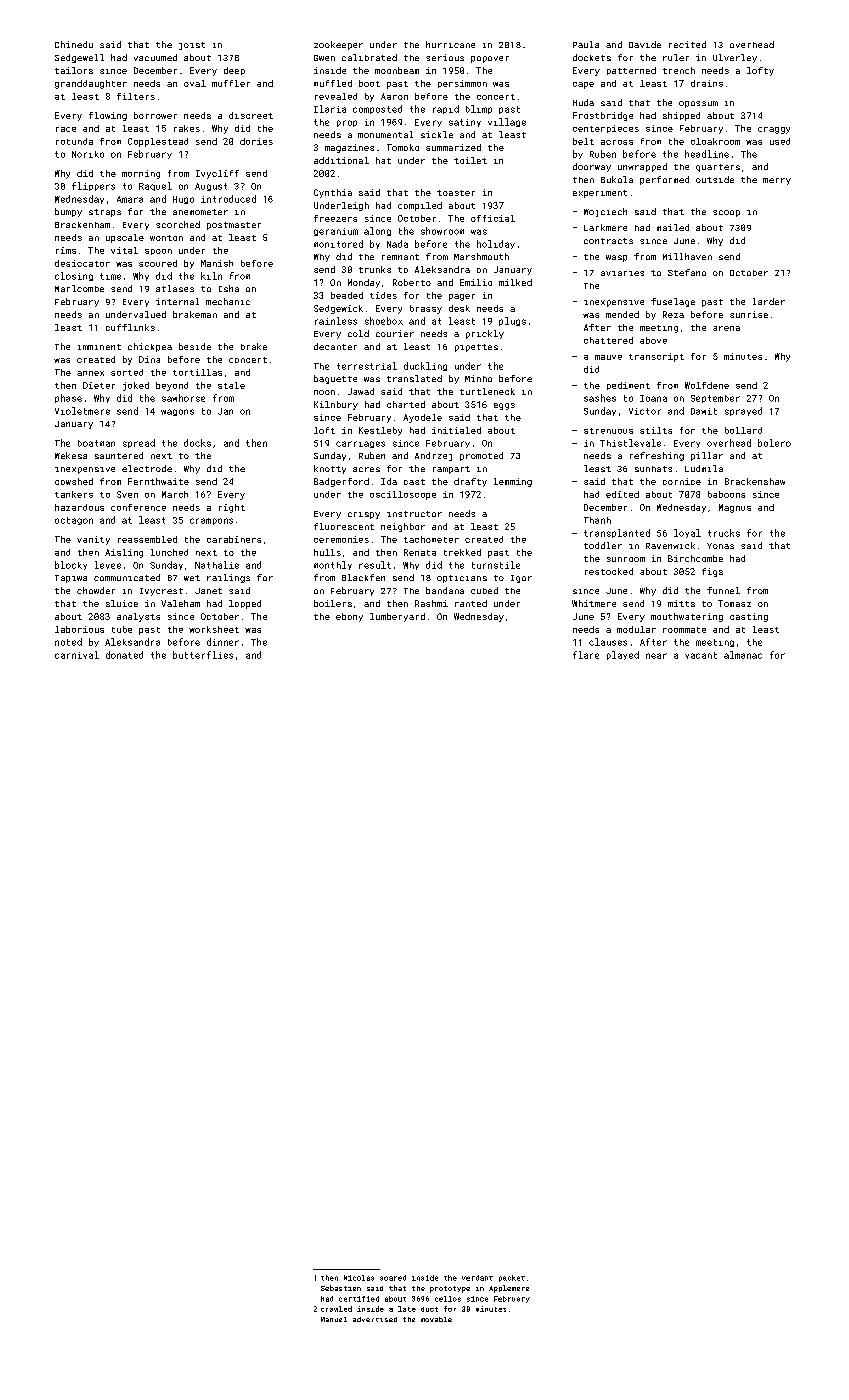 Image resolution: width=849 pixels, height=1400 pixels. What do you see at coordinates (743, 655) in the page?
I see `almanac` at bounding box center [743, 655].
